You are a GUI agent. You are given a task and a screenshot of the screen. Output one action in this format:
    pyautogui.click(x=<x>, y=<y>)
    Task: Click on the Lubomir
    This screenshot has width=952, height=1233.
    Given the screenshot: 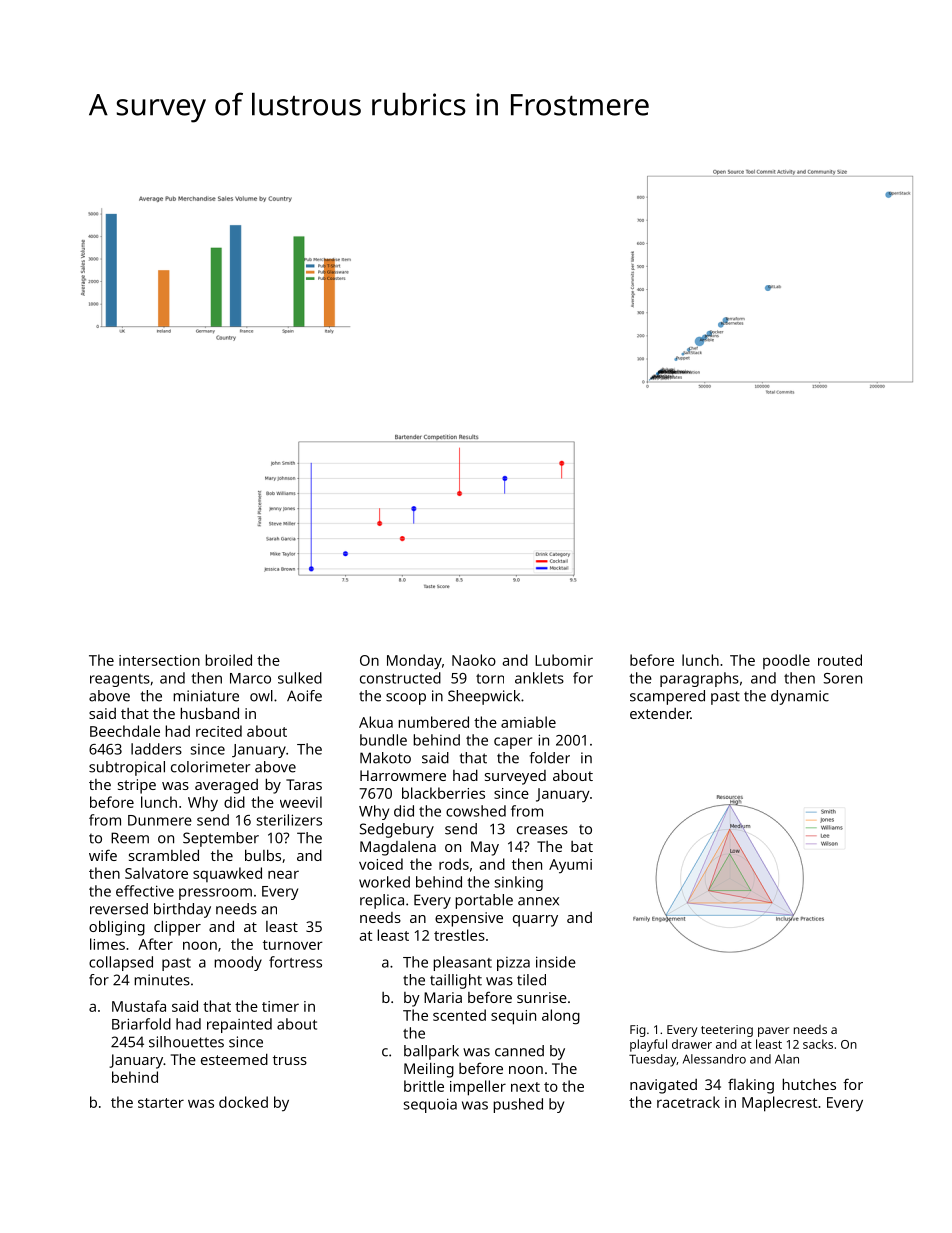 What is the action you would take?
    pyautogui.click(x=564, y=660)
